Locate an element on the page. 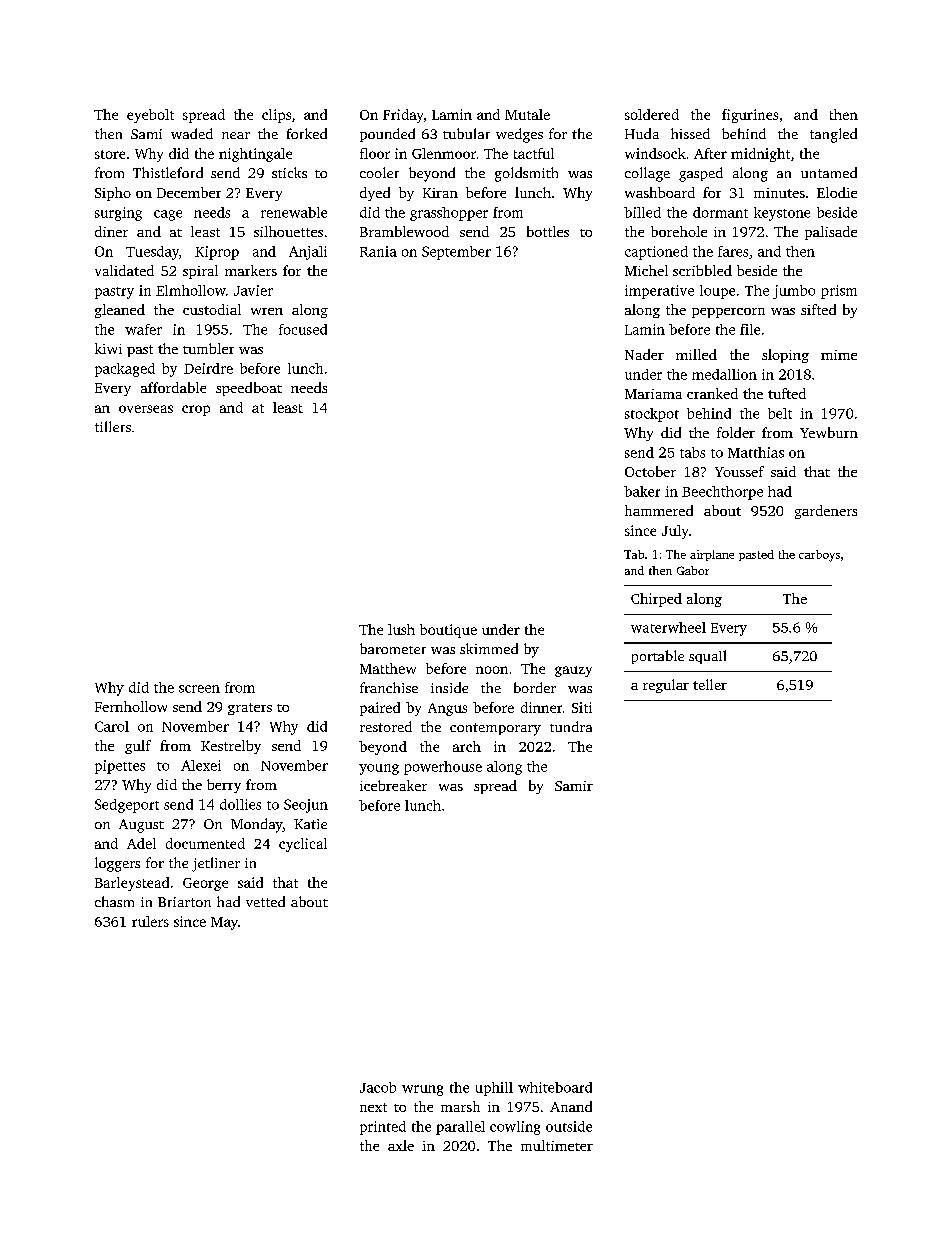 Image resolution: width=952 pixels, height=1233 pixels. powerhouse is located at coordinates (443, 768).
